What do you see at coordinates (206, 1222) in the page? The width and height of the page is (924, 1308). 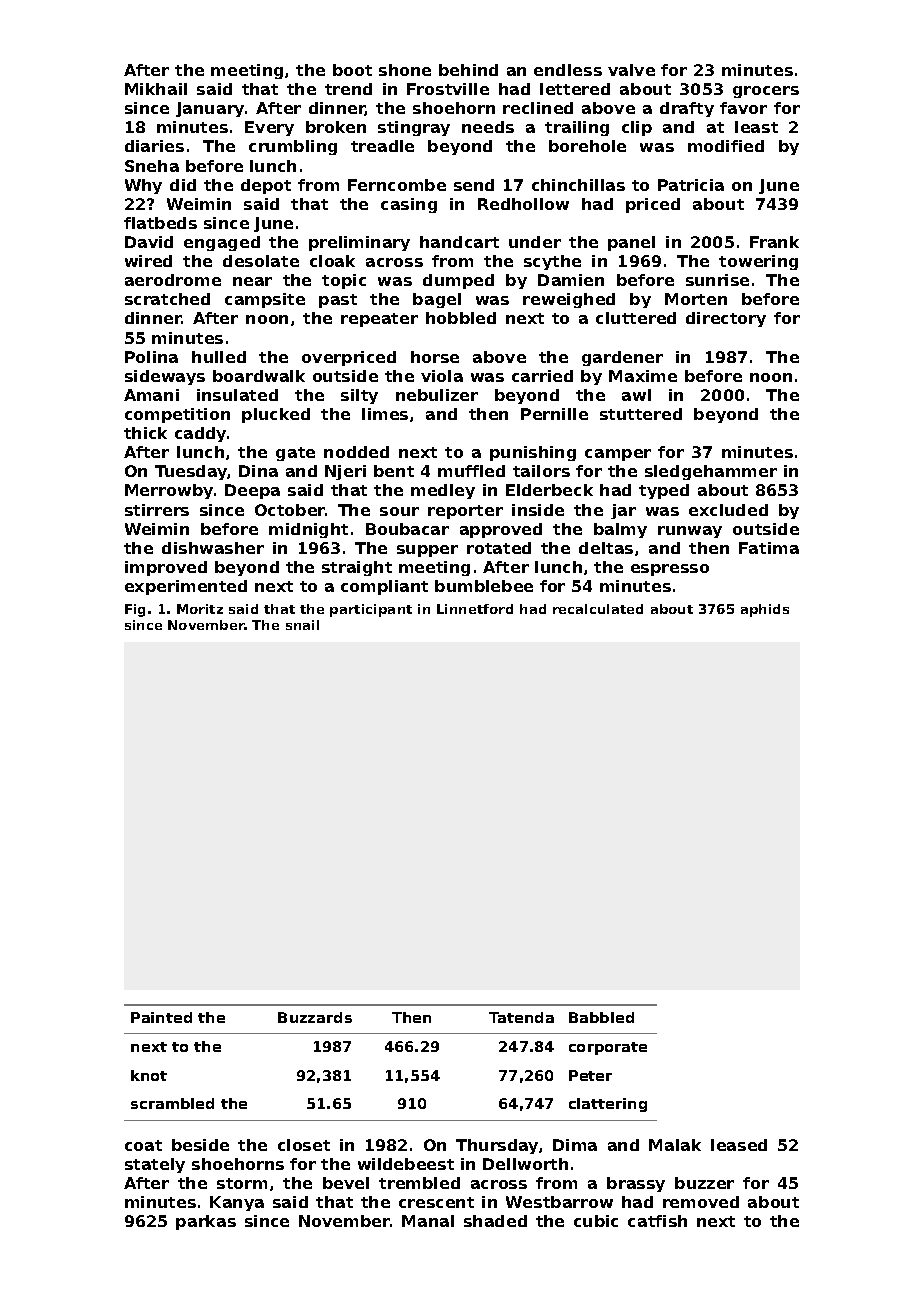 I see `parkas` at bounding box center [206, 1222].
